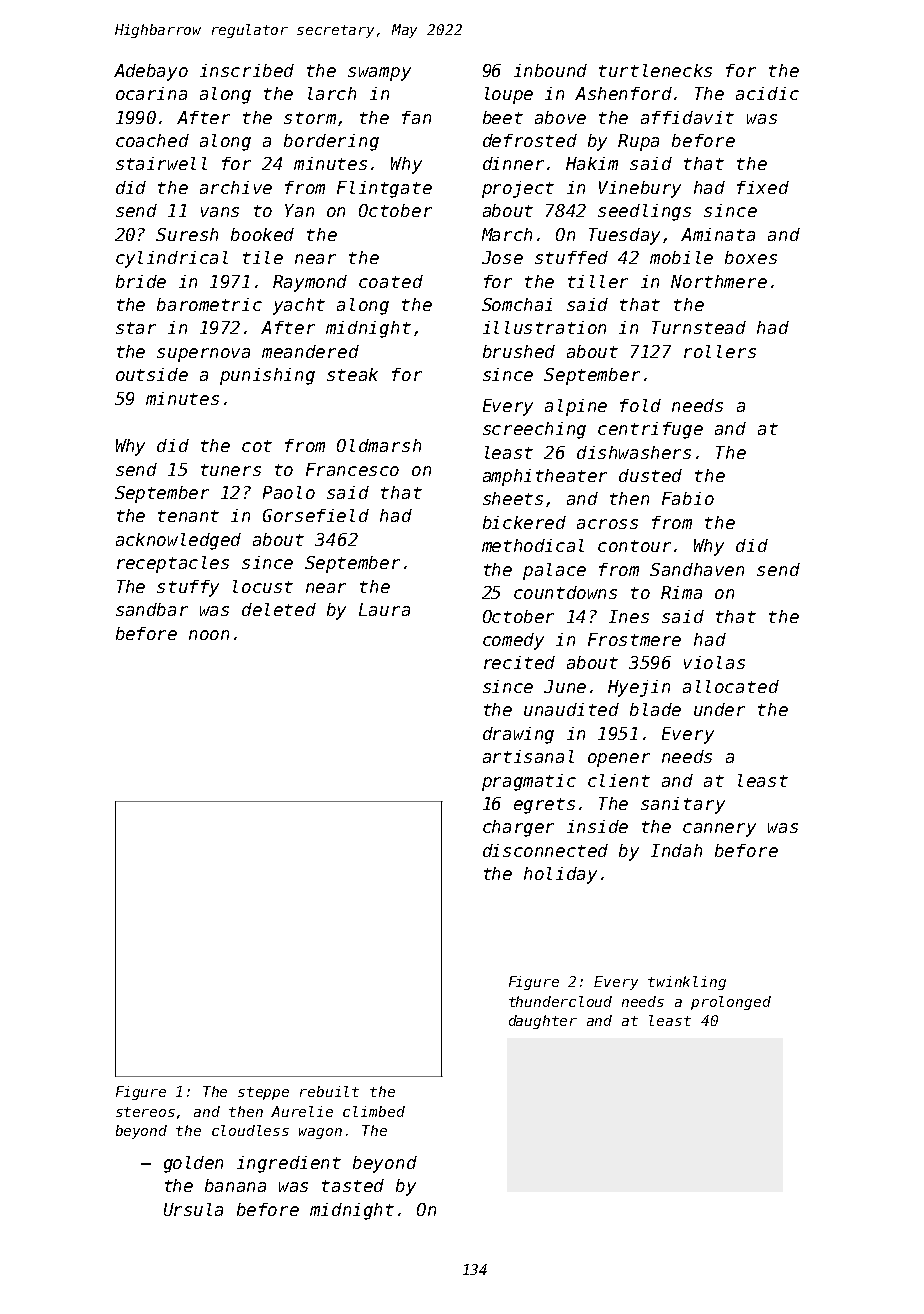 The width and height of the screenshot is (924, 1314). I want to click on fan, so click(416, 117).
